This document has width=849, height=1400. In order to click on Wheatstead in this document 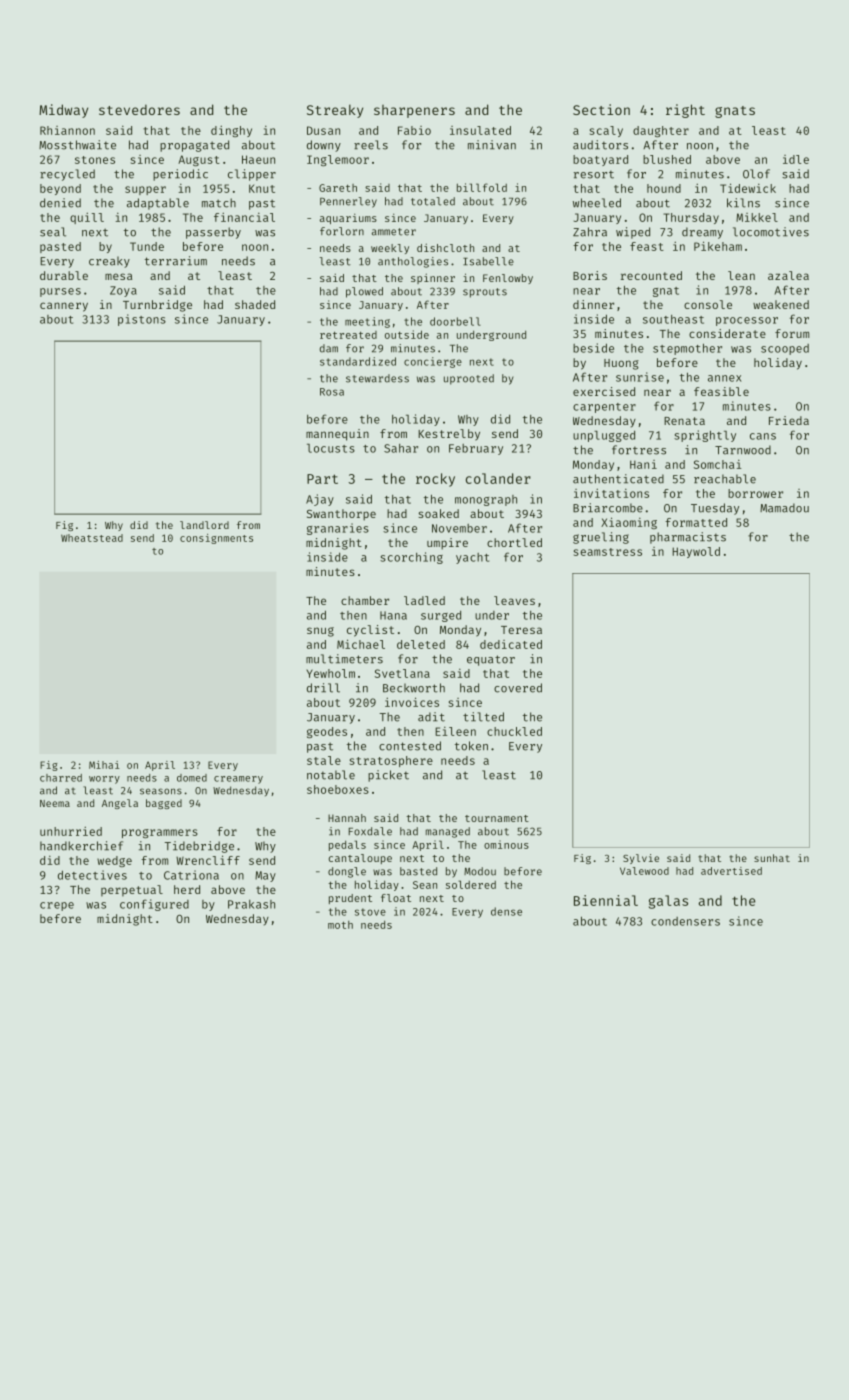, I will do `click(92, 538)`.
